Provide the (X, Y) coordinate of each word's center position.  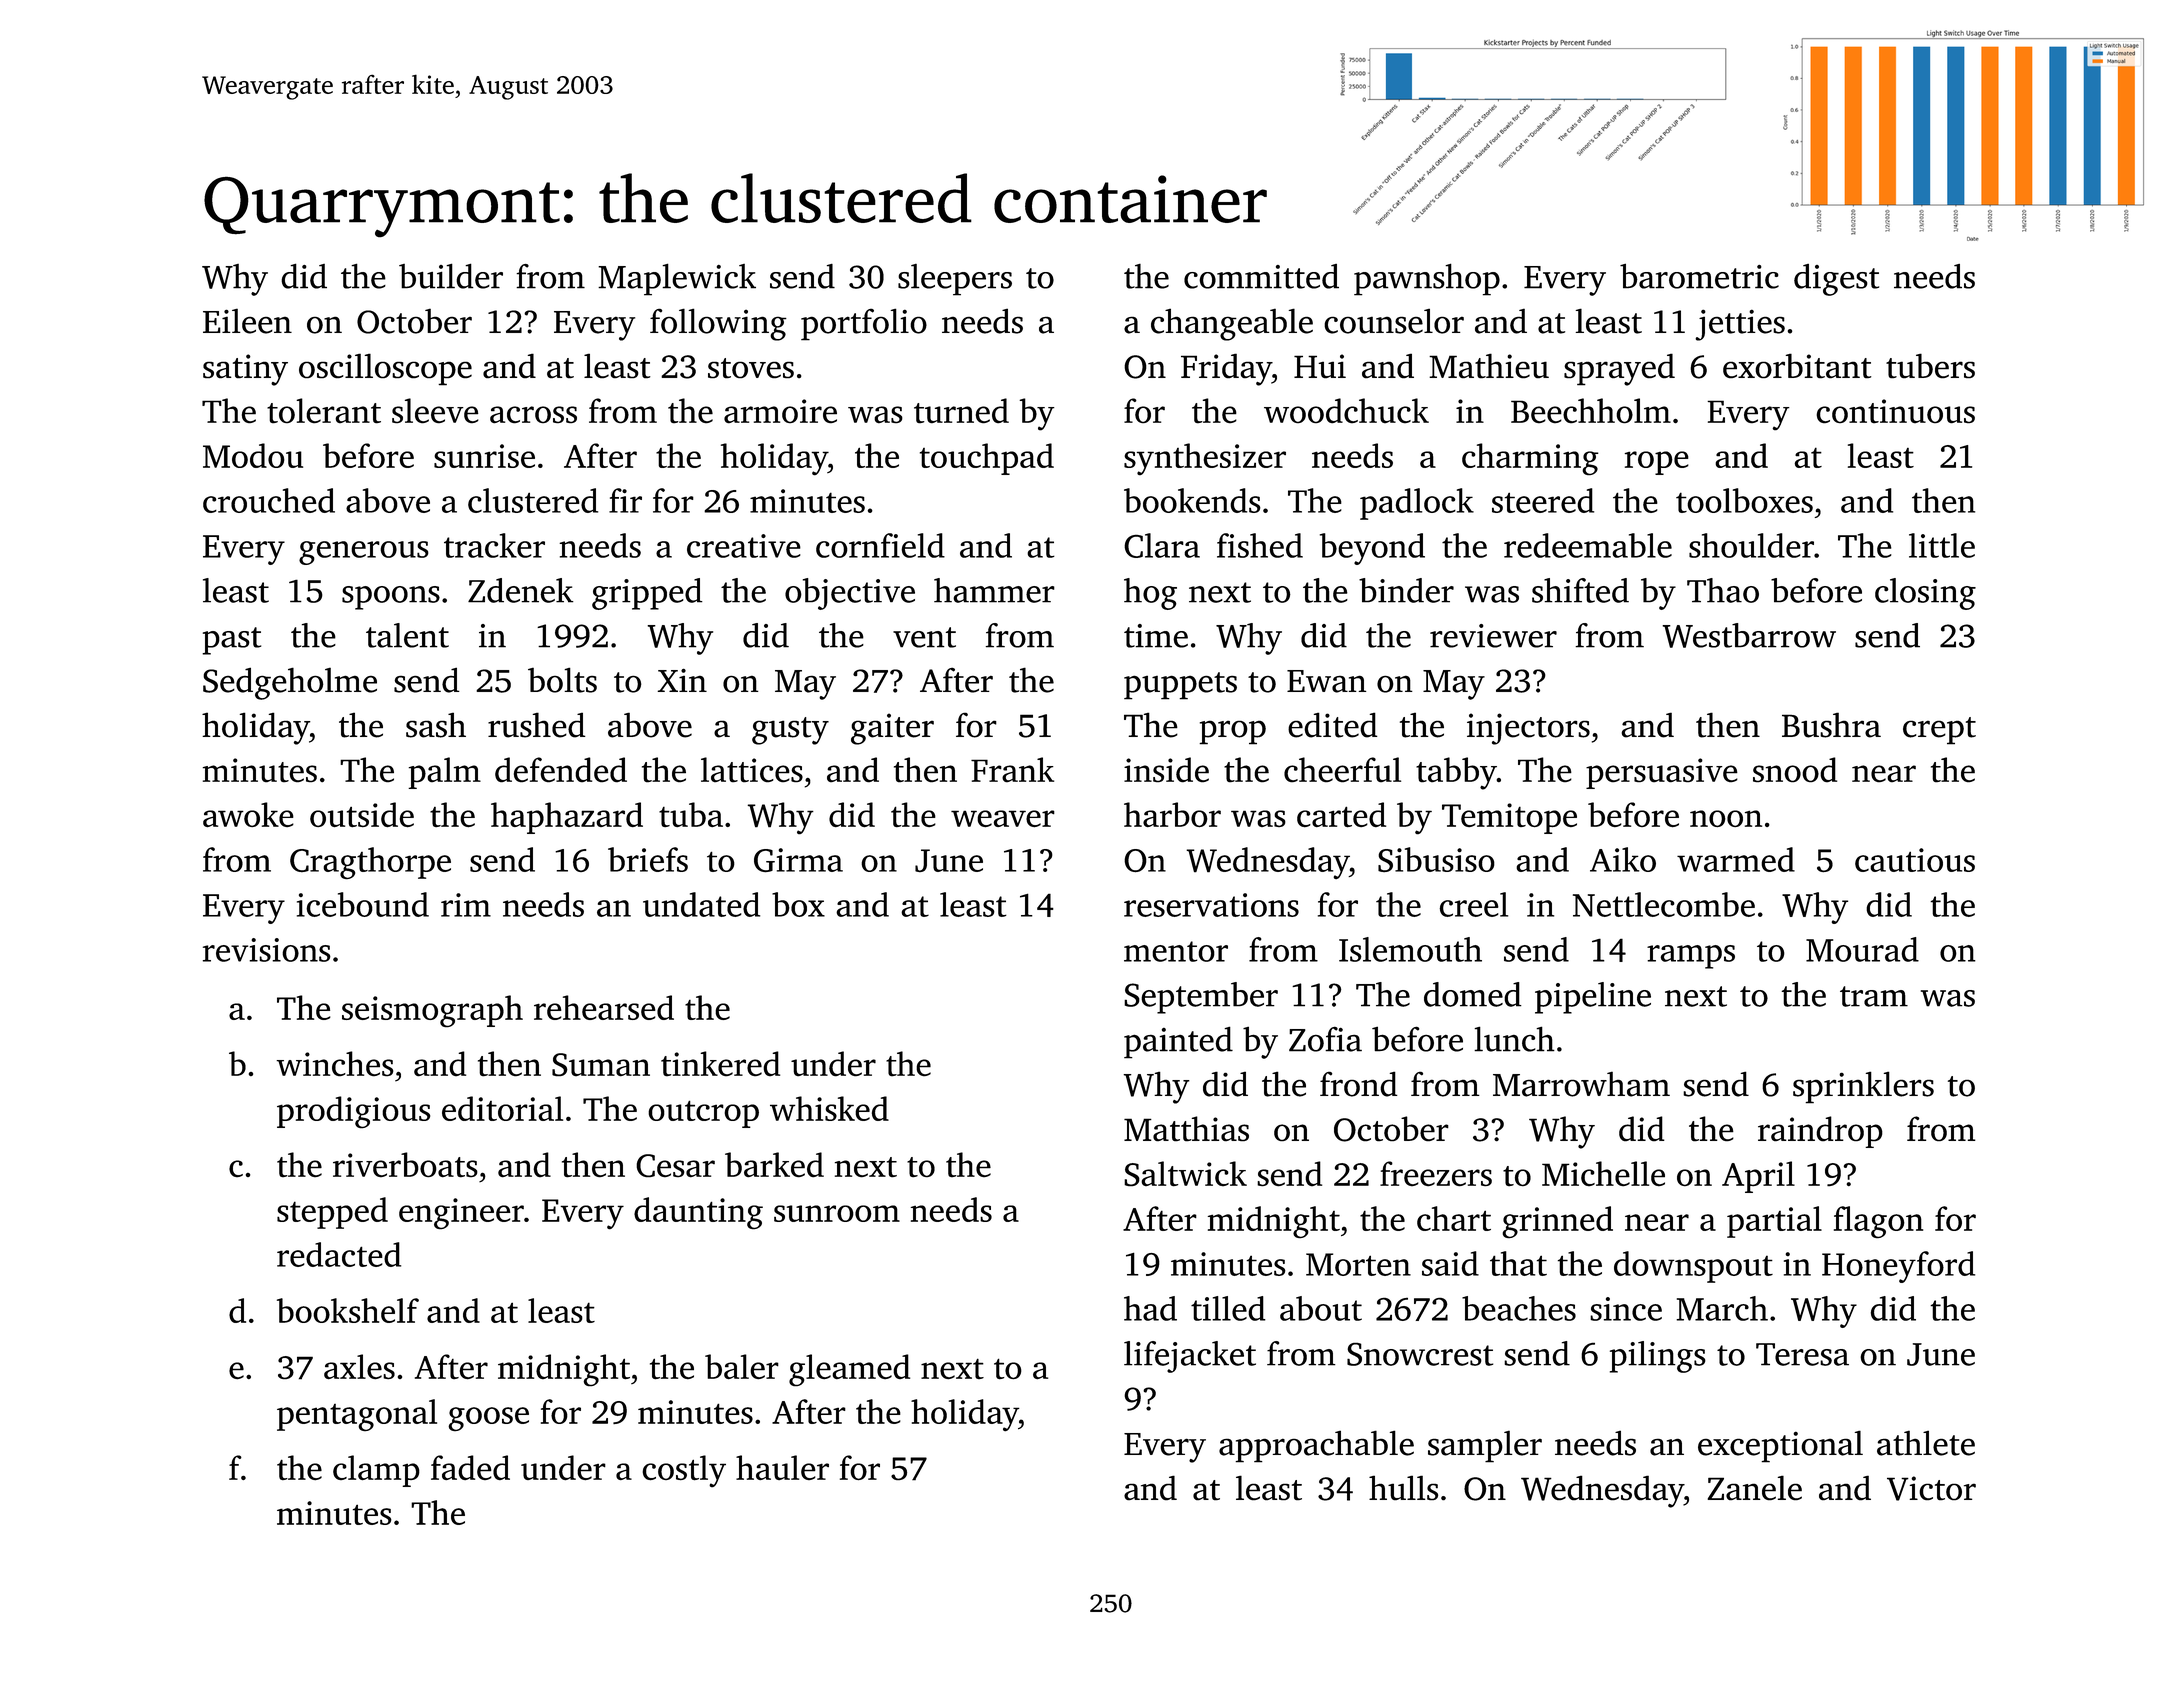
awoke (248, 814)
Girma (798, 860)
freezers (1436, 1173)
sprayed (1619, 369)
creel (1473, 904)
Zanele (1755, 1488)
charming (1530, 459)
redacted (339, 1254)
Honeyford (1898, 1267)
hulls (1403, 1488)
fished (1260, 545)
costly (684, 1471)
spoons (391, 598)
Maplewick (677, 279)
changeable (1232, 324)
